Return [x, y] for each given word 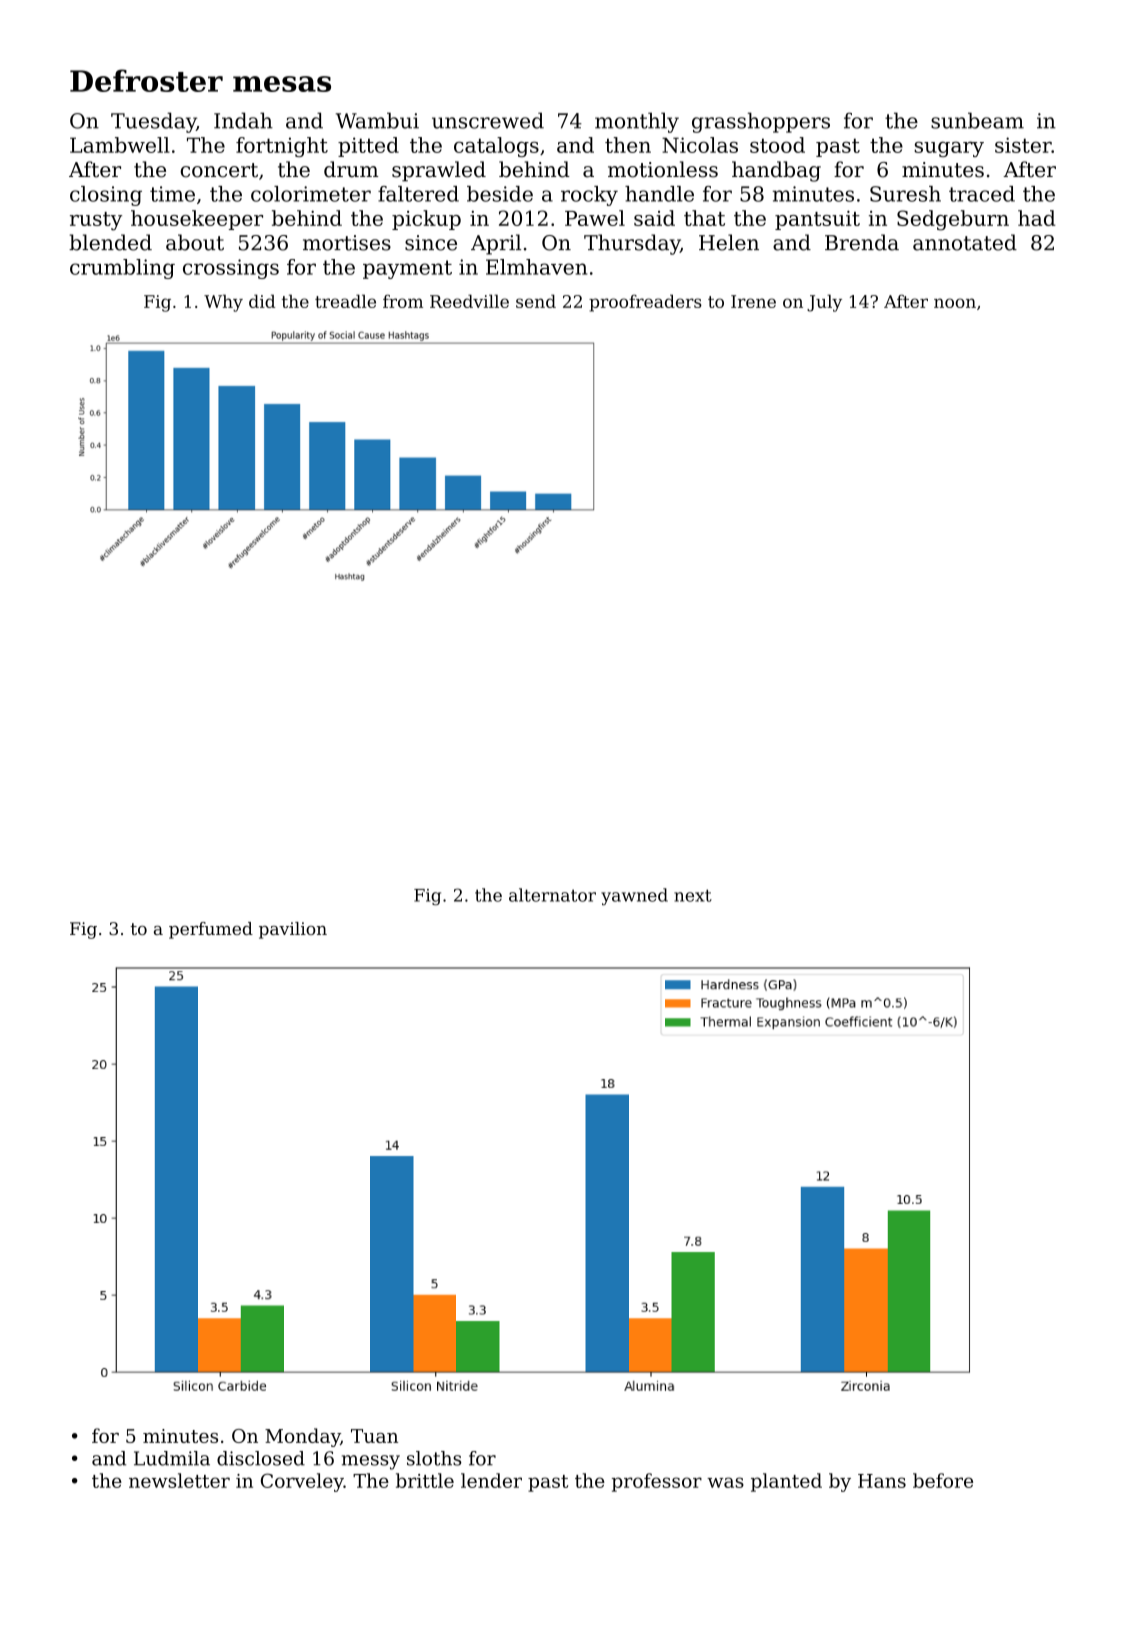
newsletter [179, 1480]
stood [777, 145]
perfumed [211, 930]
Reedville [469, 301]
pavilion [293, 930]
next [693, 895]
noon [955, 303]
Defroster [146, 80]
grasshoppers [761, 122]
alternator [552, 895]
